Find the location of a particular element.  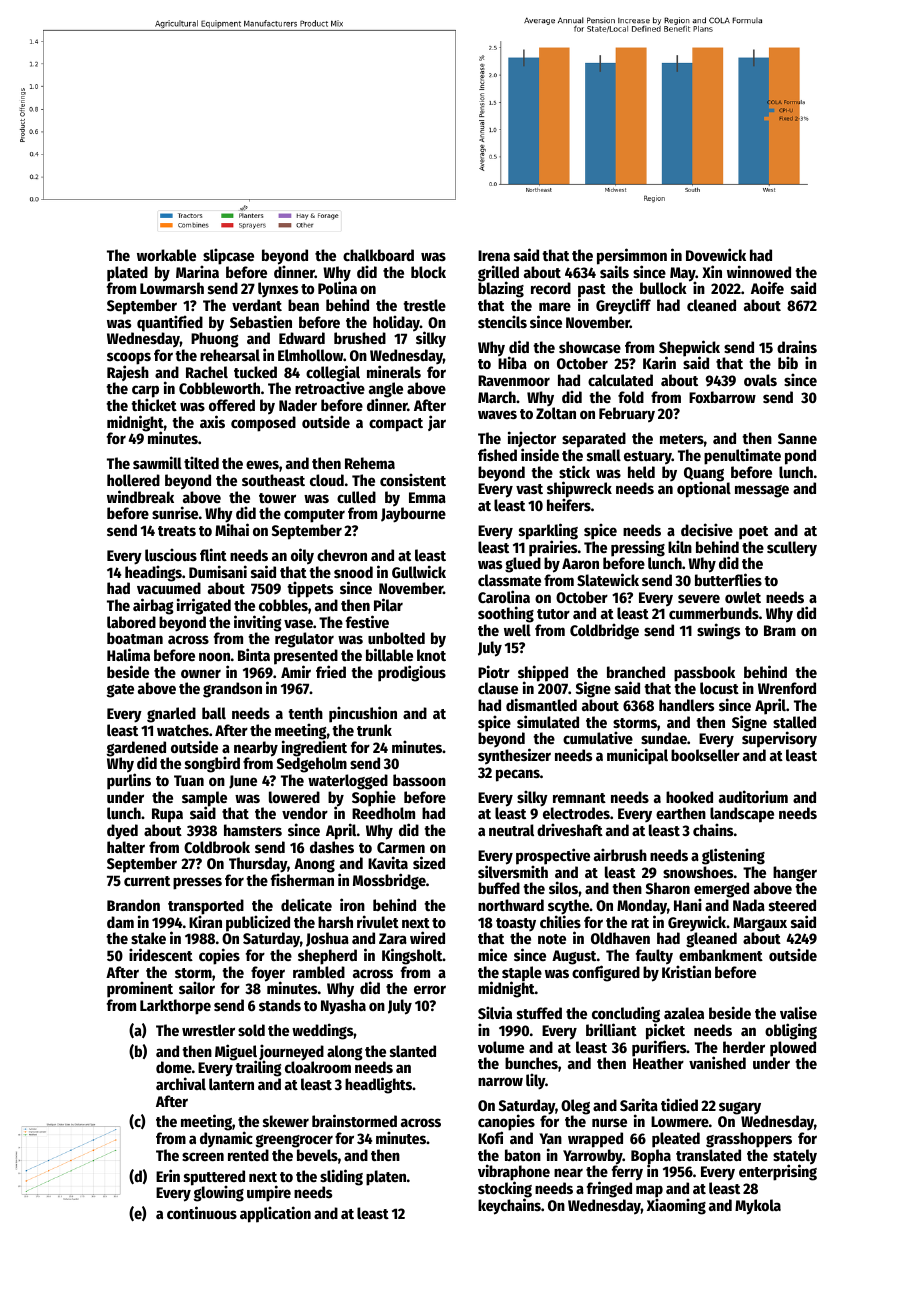

pincushion is located at coordinates (363, 714).
